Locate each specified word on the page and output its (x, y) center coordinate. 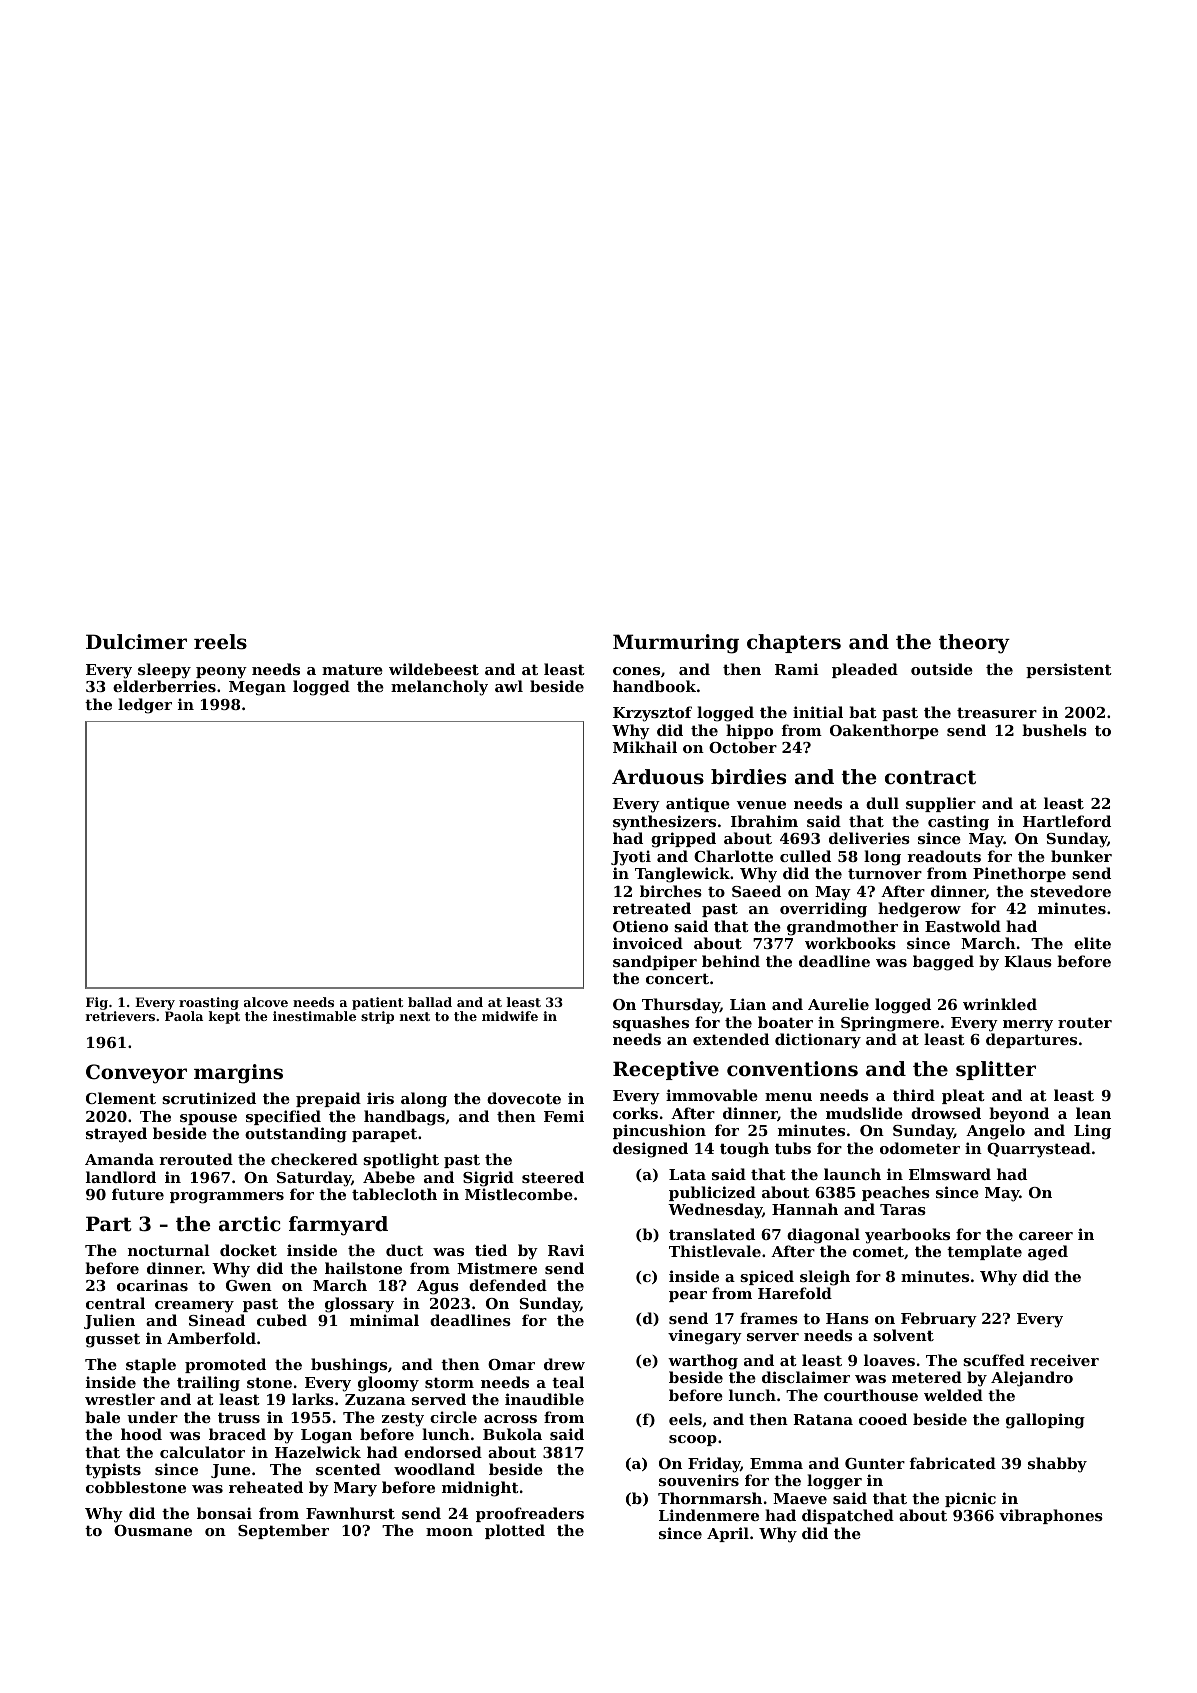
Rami (797, 669)
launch (852, 1174)
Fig (97, 1003)
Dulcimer (136, 642)
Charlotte (733, 856)
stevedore (1070, 891)
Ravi (566, 1250)
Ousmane (153, 1530)
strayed (116, 1135)
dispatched (848, 1516)
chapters (794, 643)
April (728, 1534)
